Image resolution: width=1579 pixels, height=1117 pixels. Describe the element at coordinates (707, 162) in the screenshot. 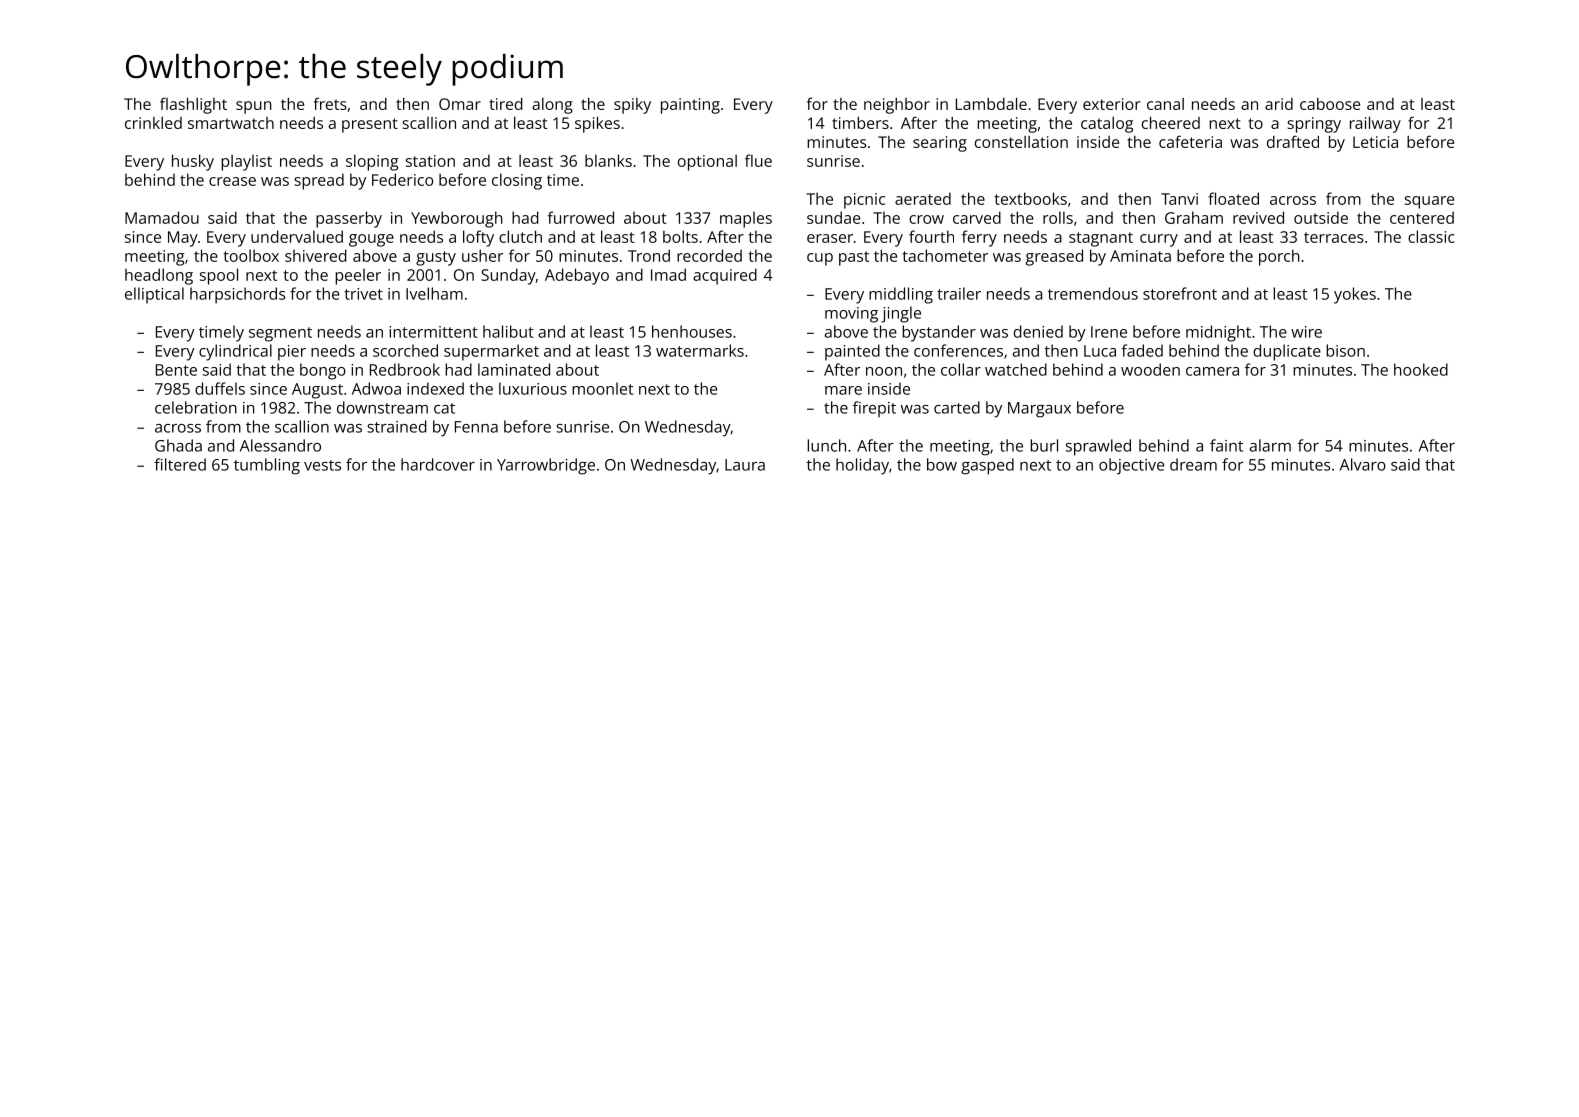

I see `optional` at that location.
